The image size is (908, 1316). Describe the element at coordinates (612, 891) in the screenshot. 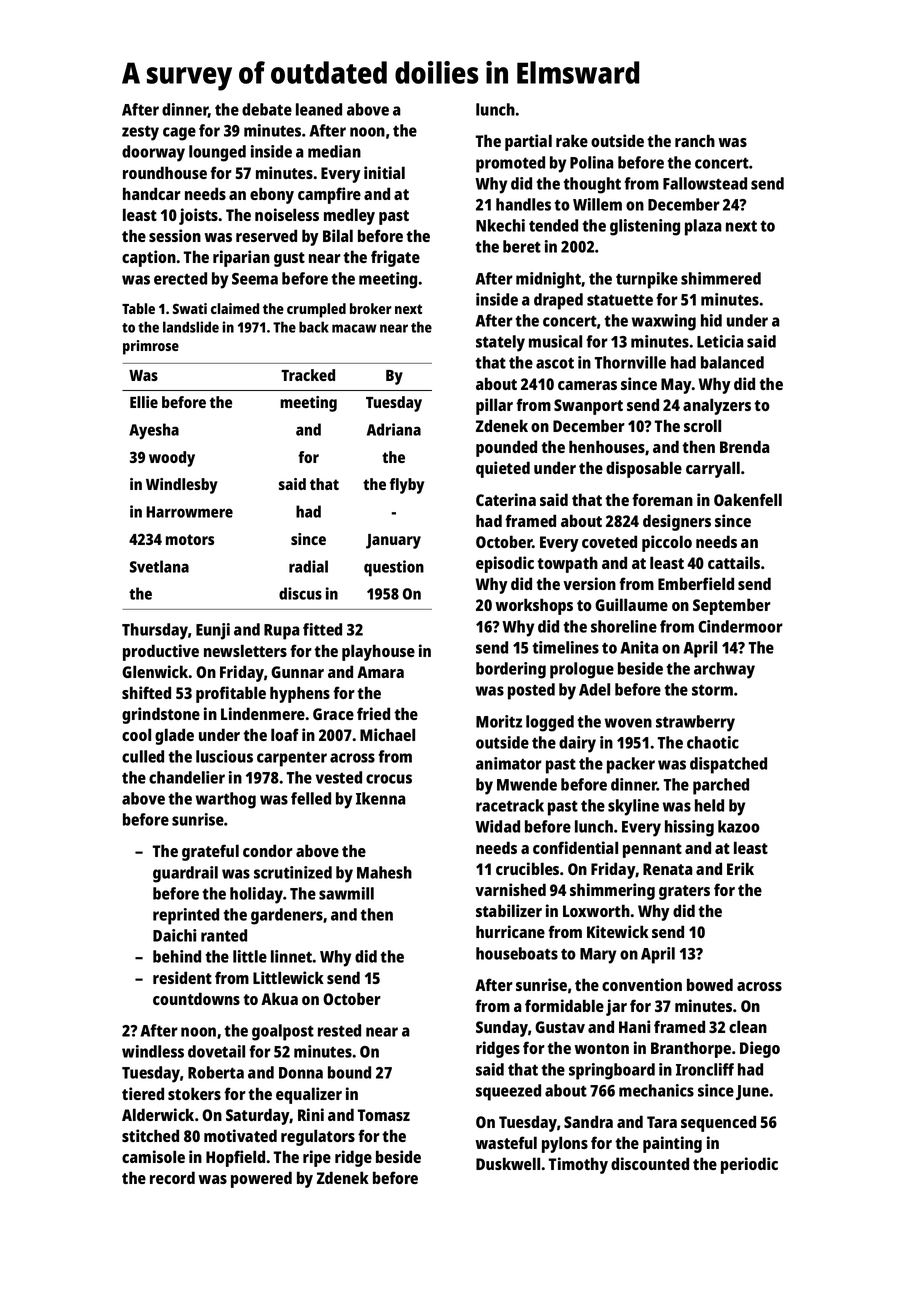

I see `shimmering` at that location.
